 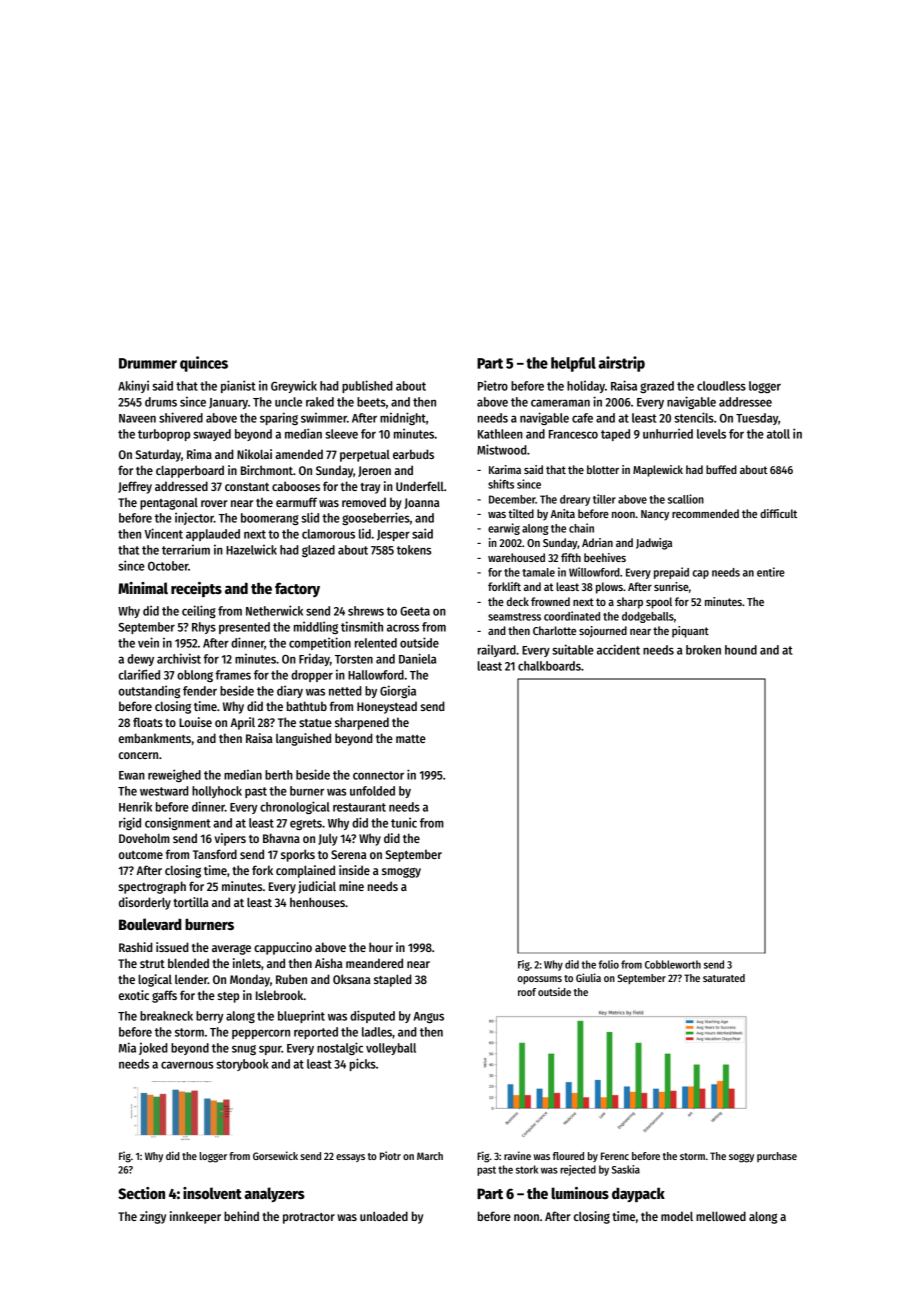 I want to click on quinces, so click(x=204, y=364).
